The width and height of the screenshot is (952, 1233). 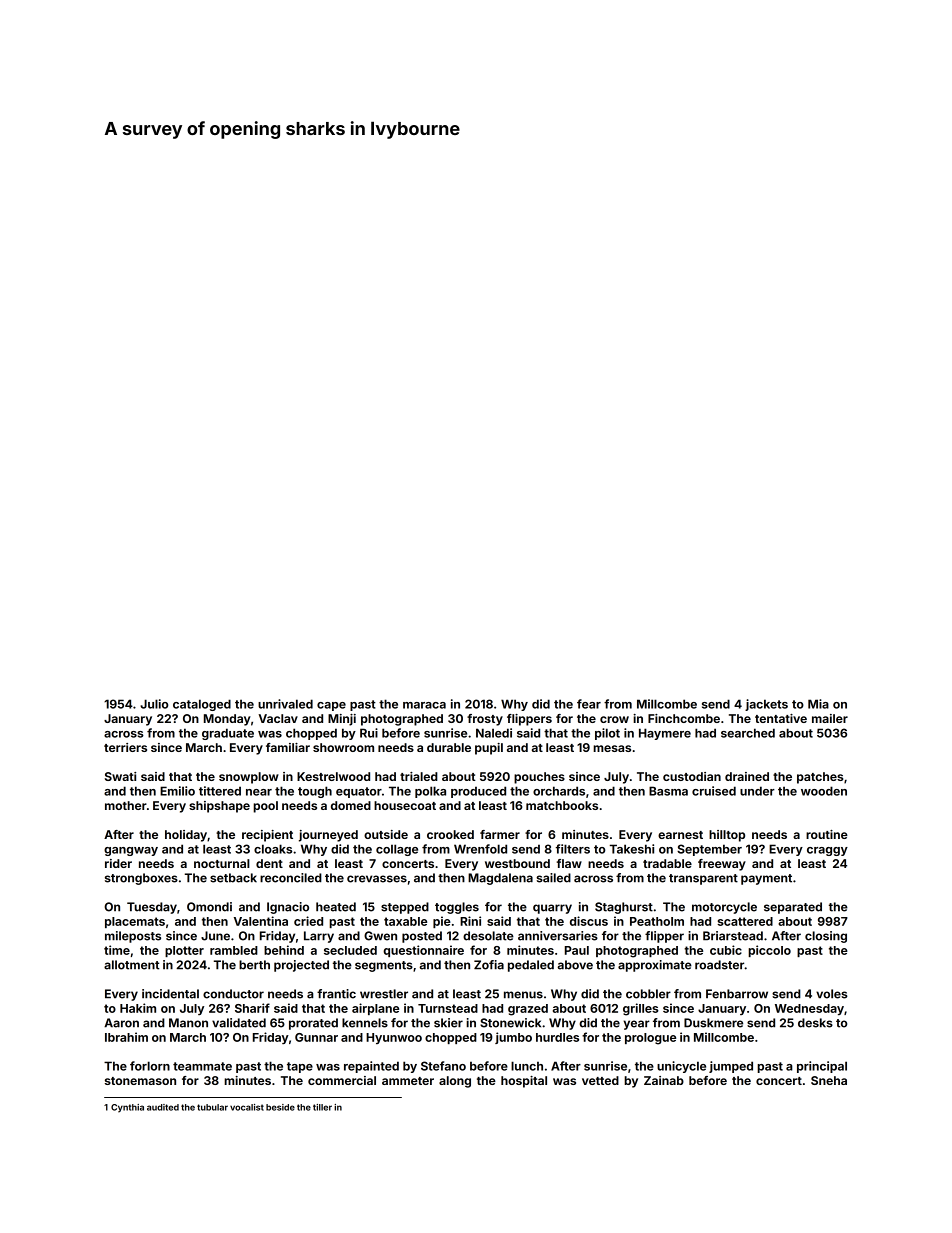 I want to click on desolate, so click(x=488, y=936).
